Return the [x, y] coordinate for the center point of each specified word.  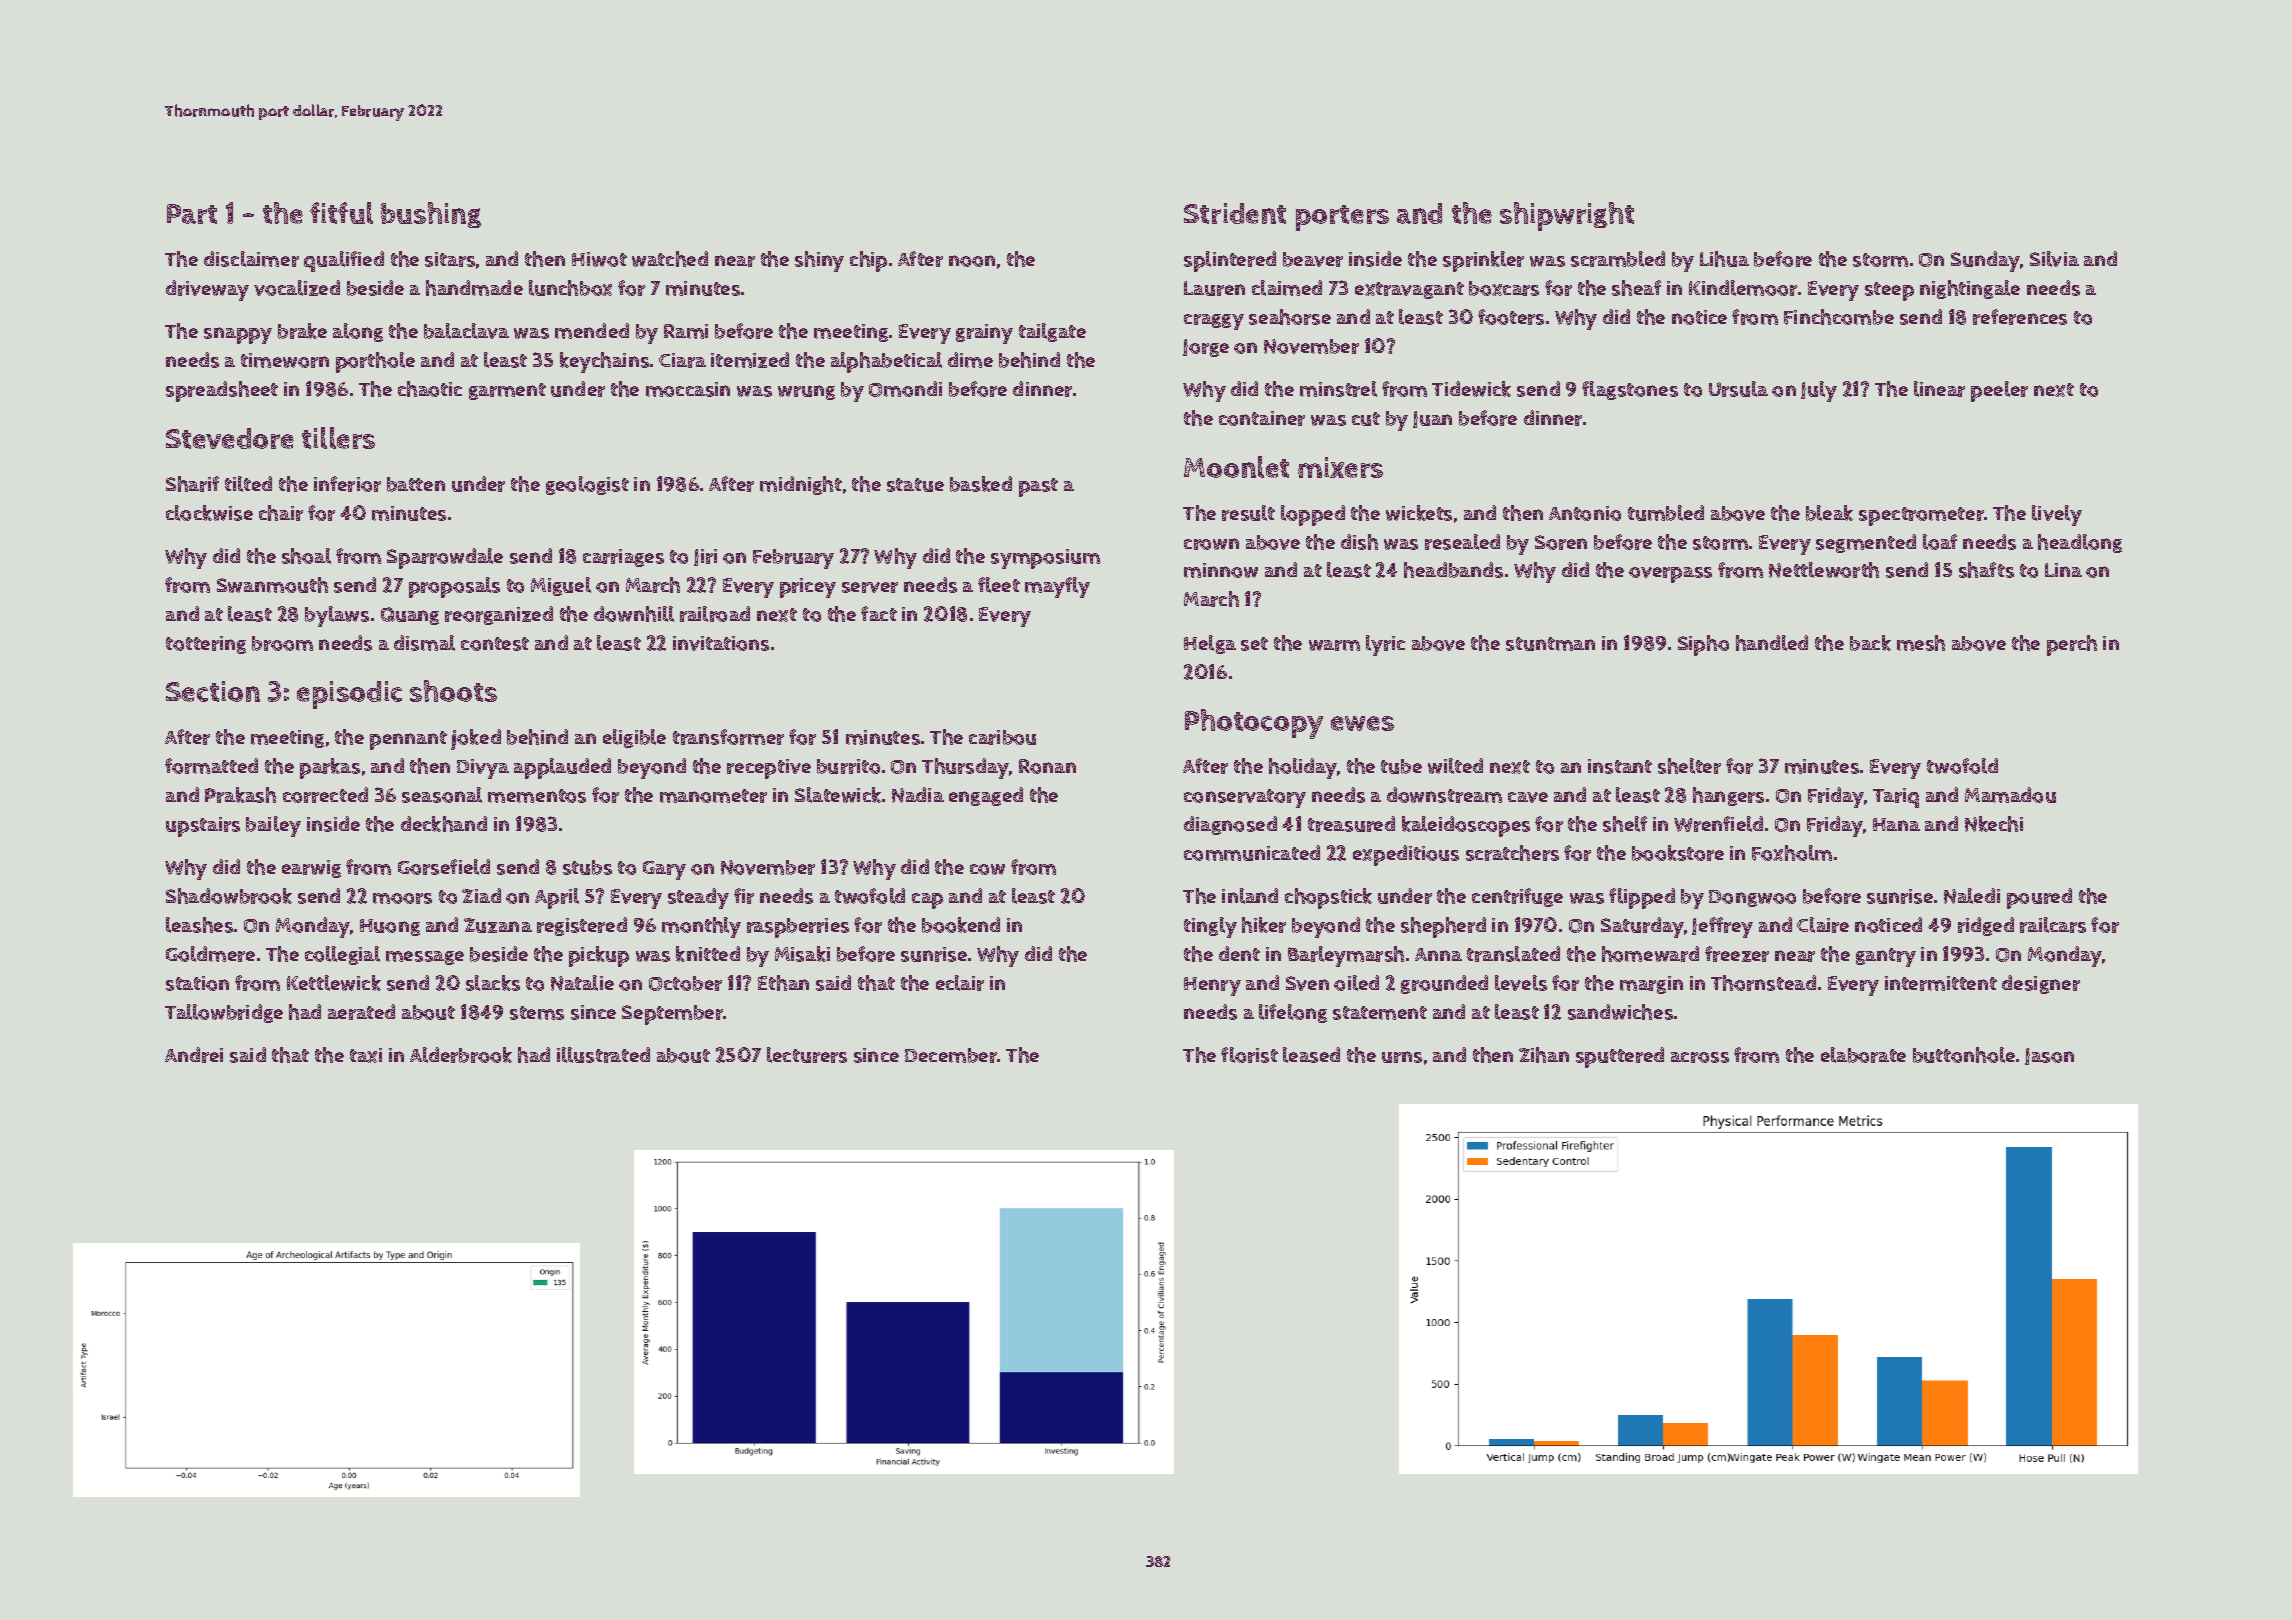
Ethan [783, 983]
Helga [1210, 644]
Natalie [582, 983]
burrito [848, 766]
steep [1889, 291]
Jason [2049, 1056]
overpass [1670, 575]
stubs [587, 867]
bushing [431, 215]
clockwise [209, 513]
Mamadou [2010, 795]
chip [868, 261]
